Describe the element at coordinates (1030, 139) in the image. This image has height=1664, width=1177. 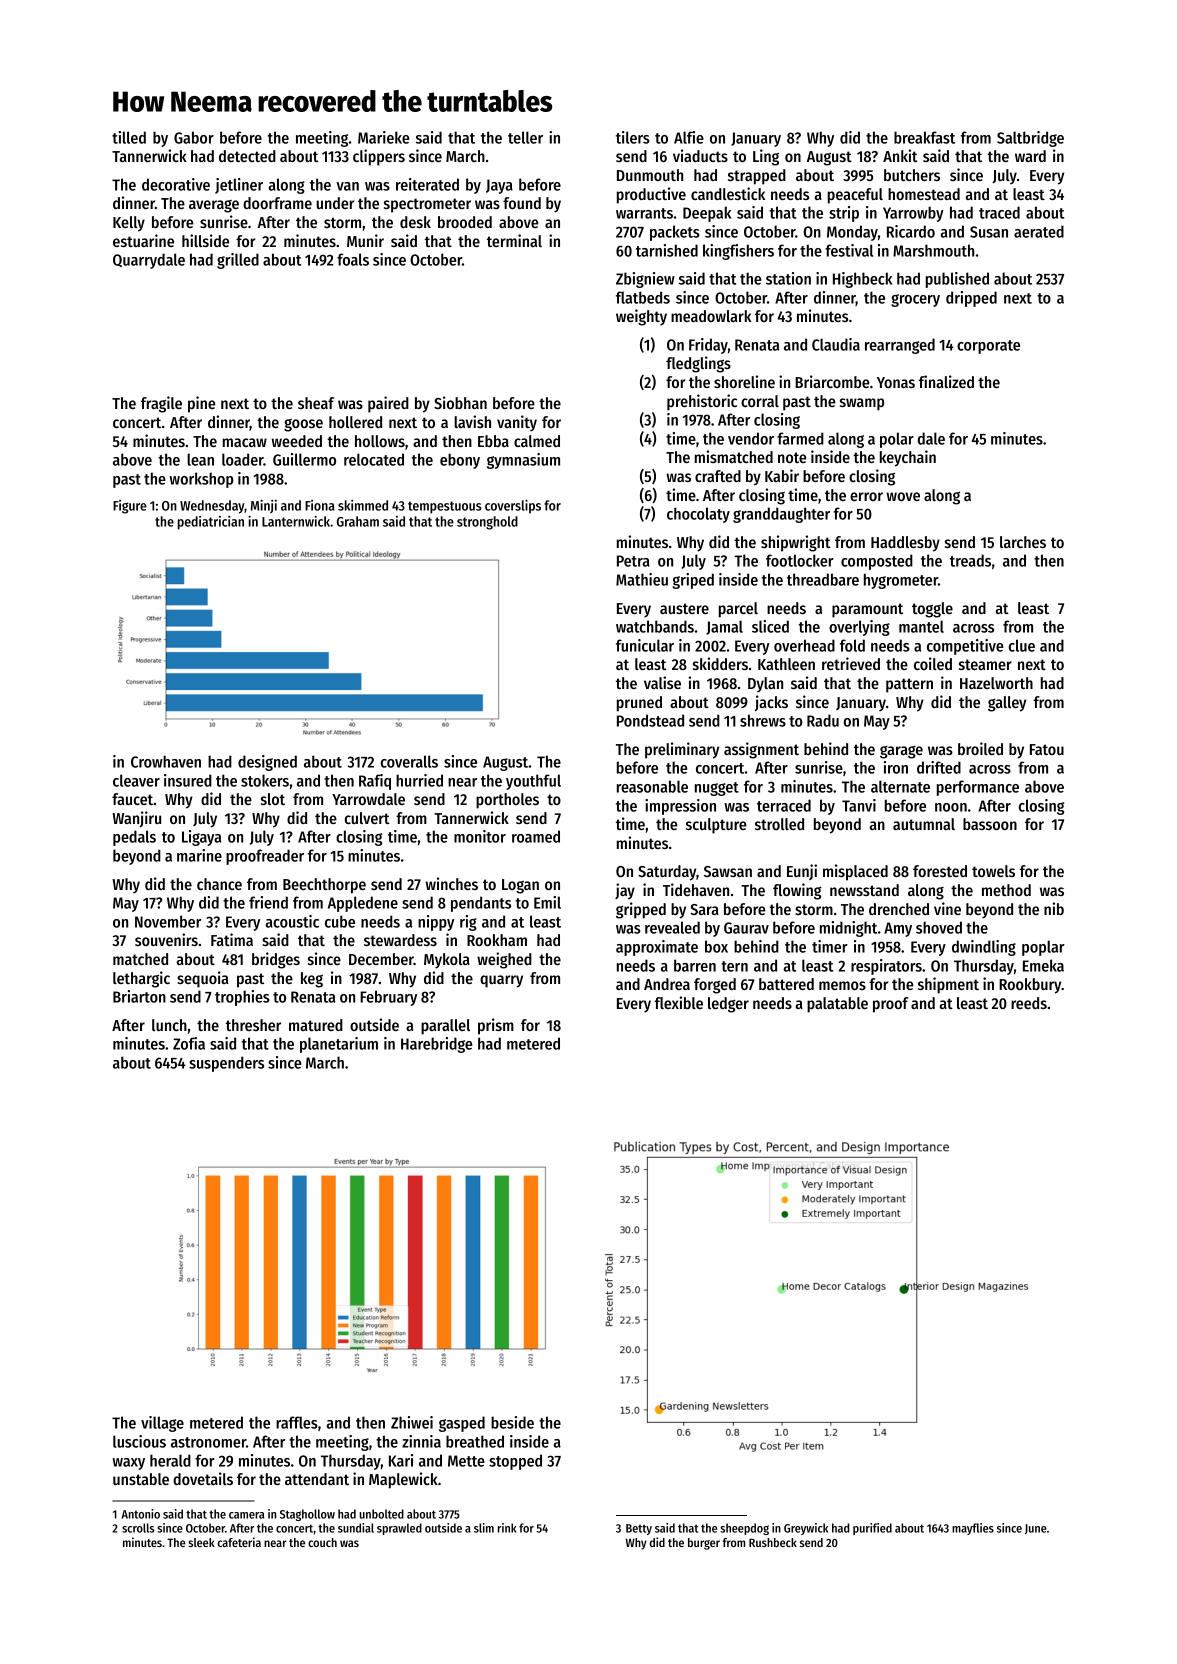
I see `Saltbridge` at that location.
